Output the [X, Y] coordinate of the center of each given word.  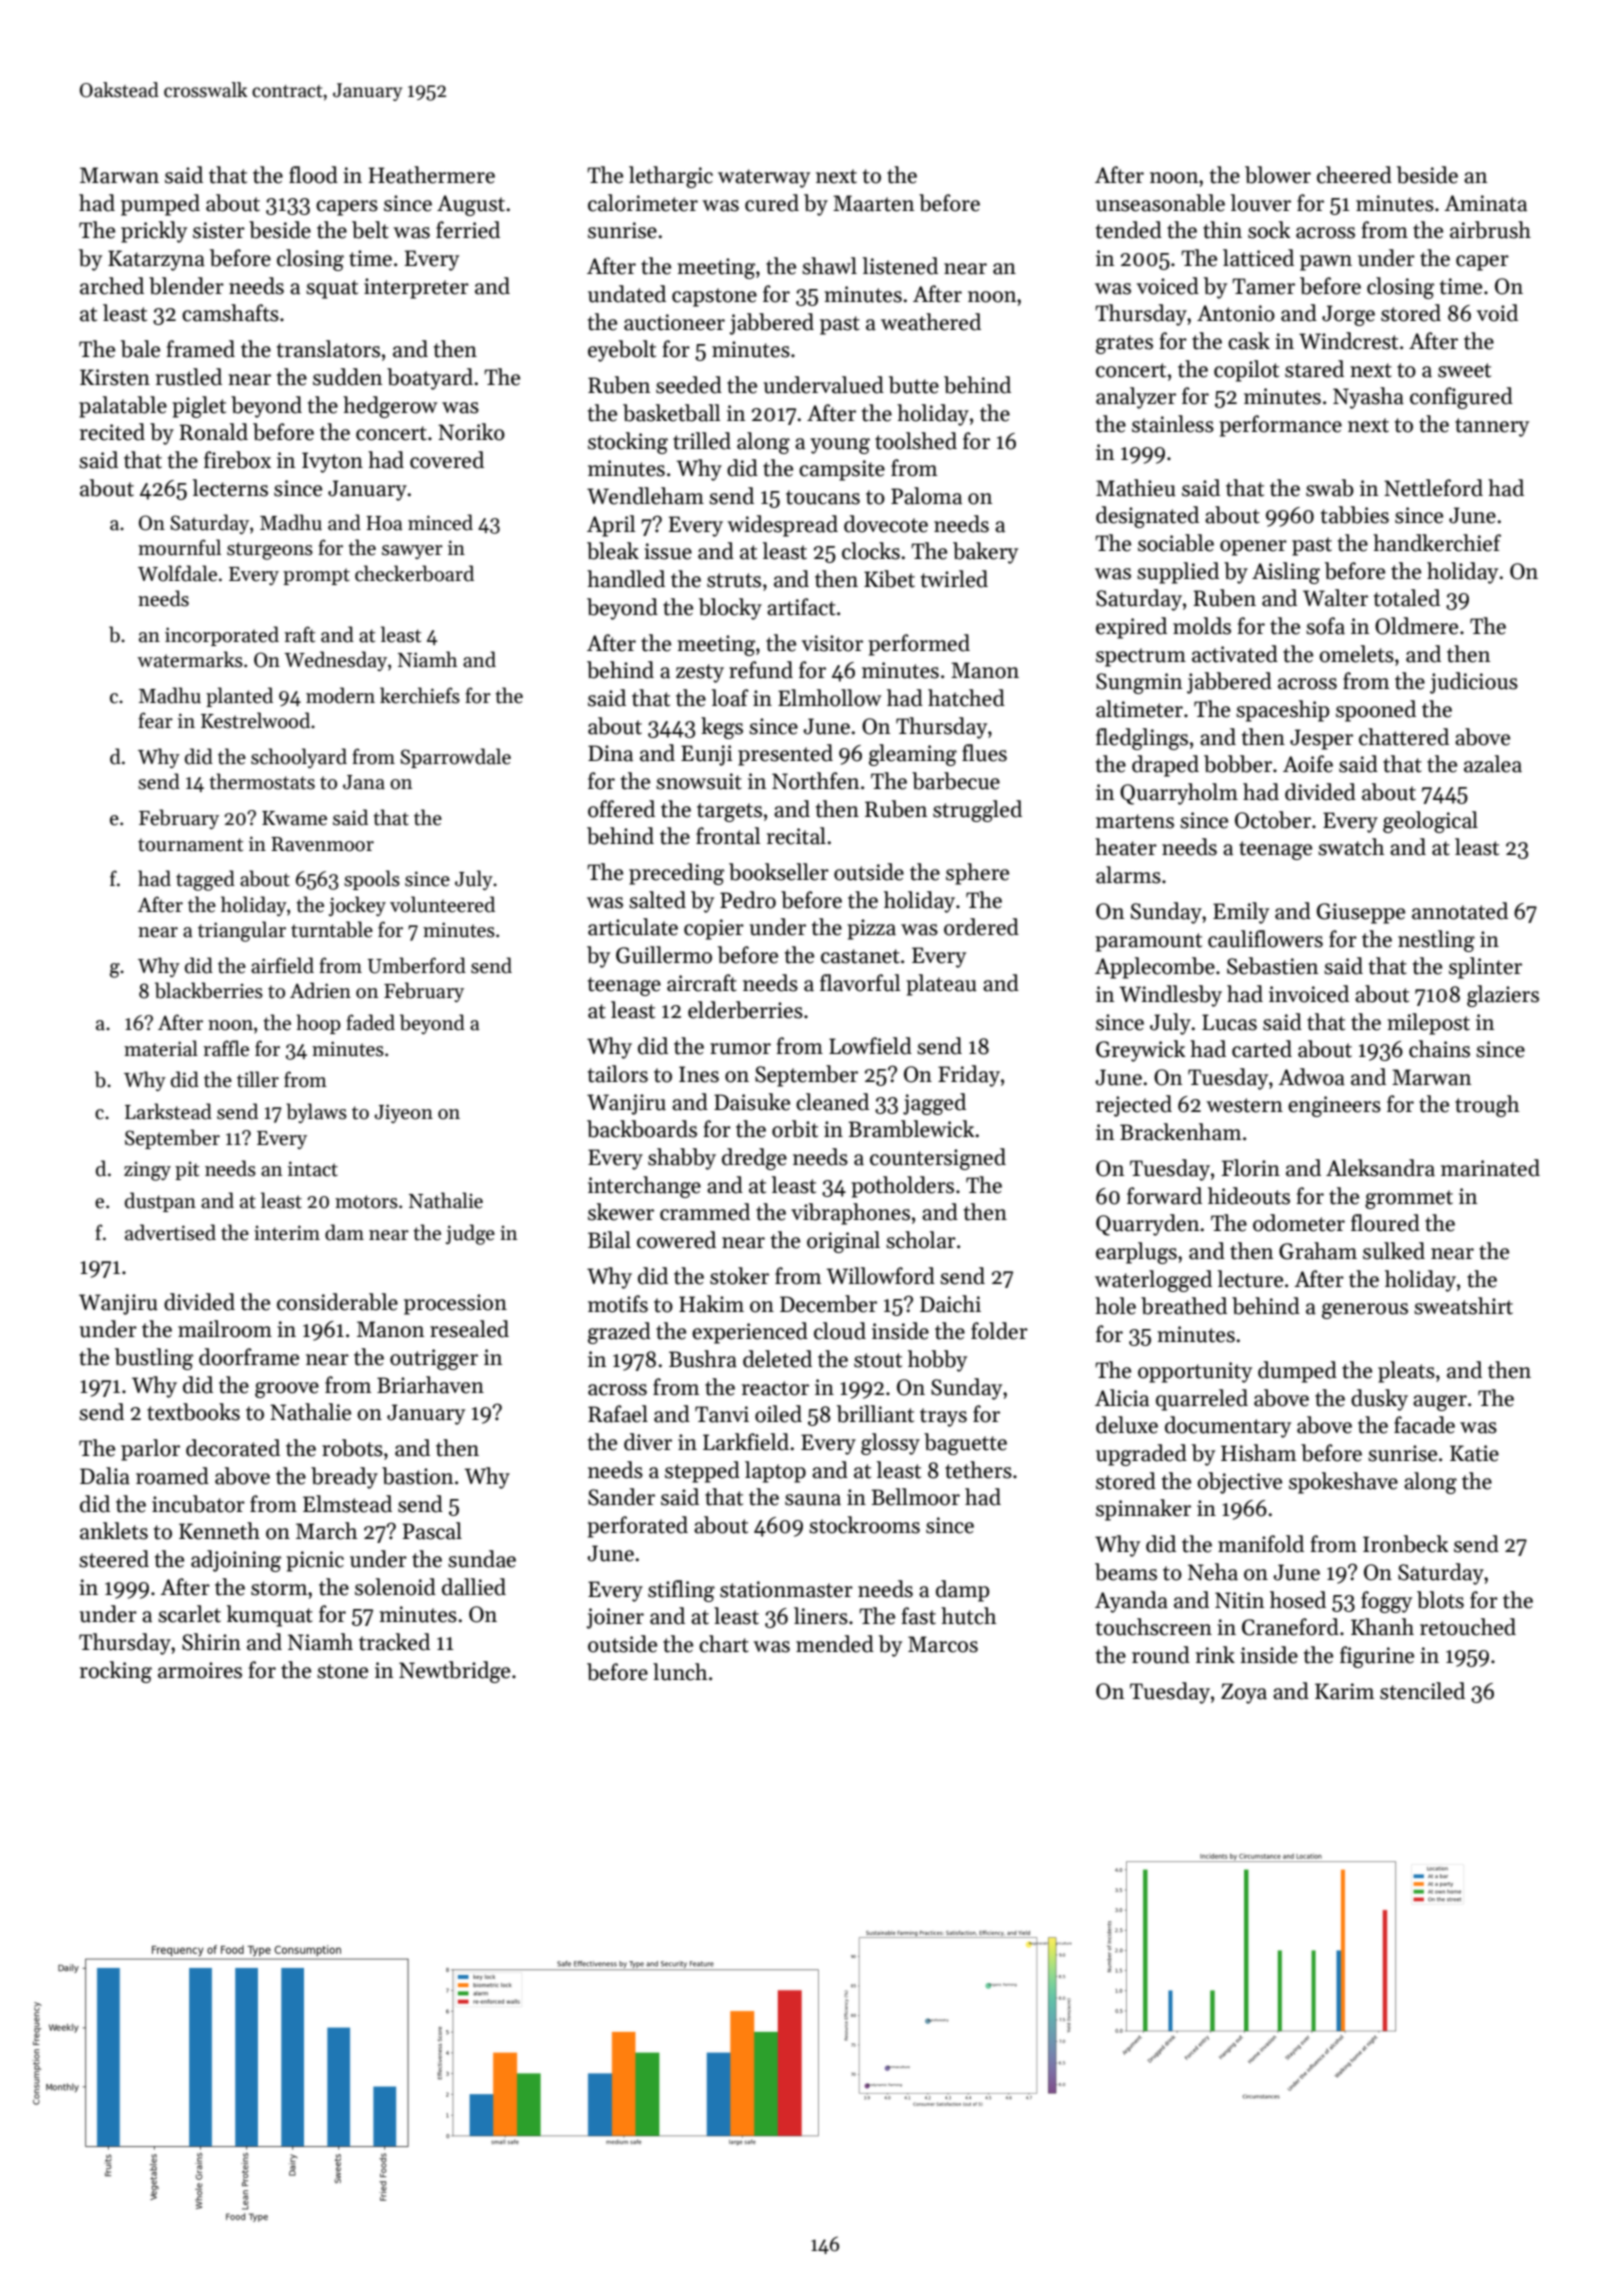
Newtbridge [454, 1672]
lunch [680, 1672]
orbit [795, 1129]
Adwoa [1311, 1077]
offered [621, 809]
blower [1278, 175]
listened [900, 266]
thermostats [262, 781]
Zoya [1244, 1693]
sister [219, 230]
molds [1202, 626]
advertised [170, 1232]
